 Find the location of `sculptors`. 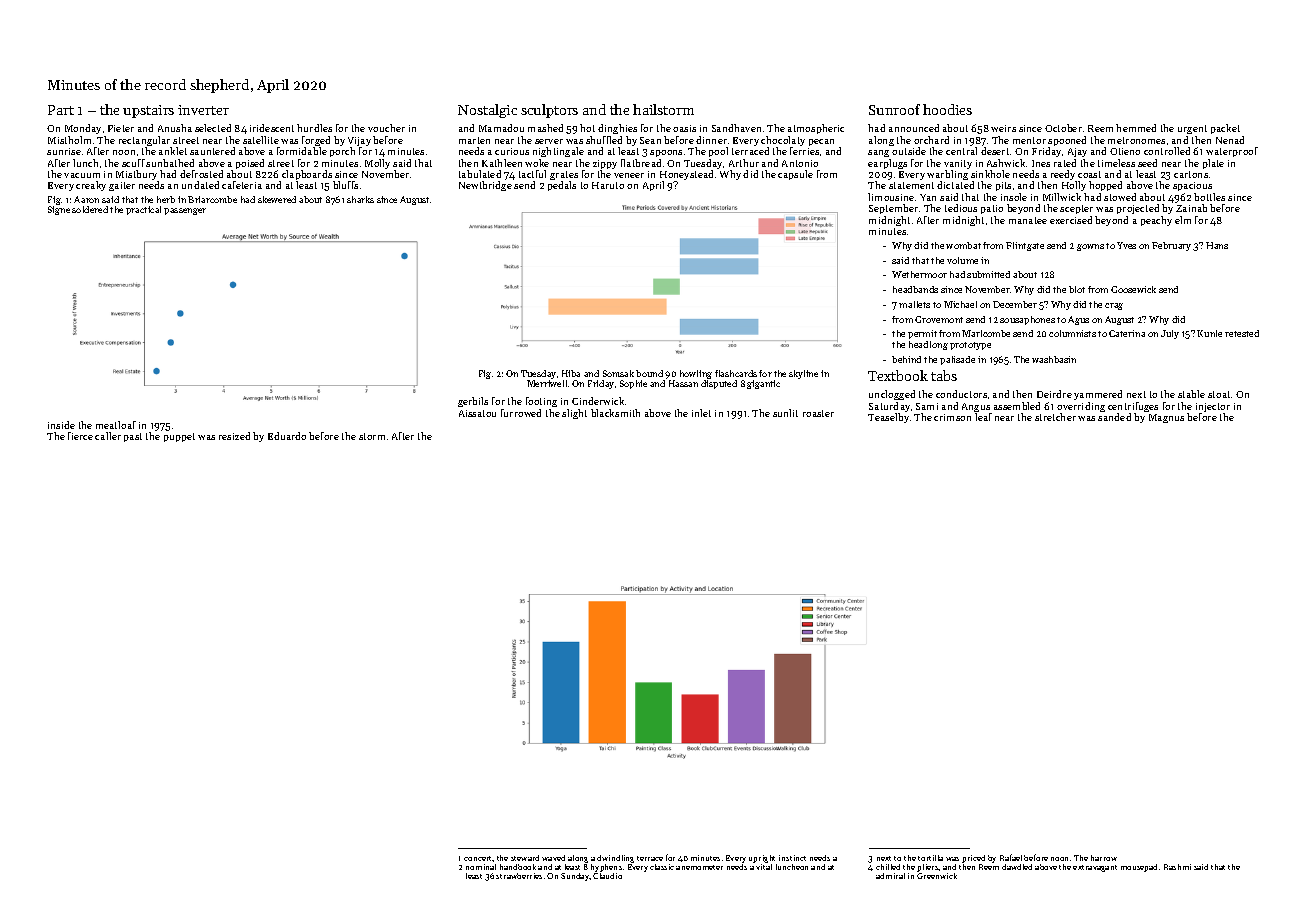

sculptors is located at coordinates (549, 111).
